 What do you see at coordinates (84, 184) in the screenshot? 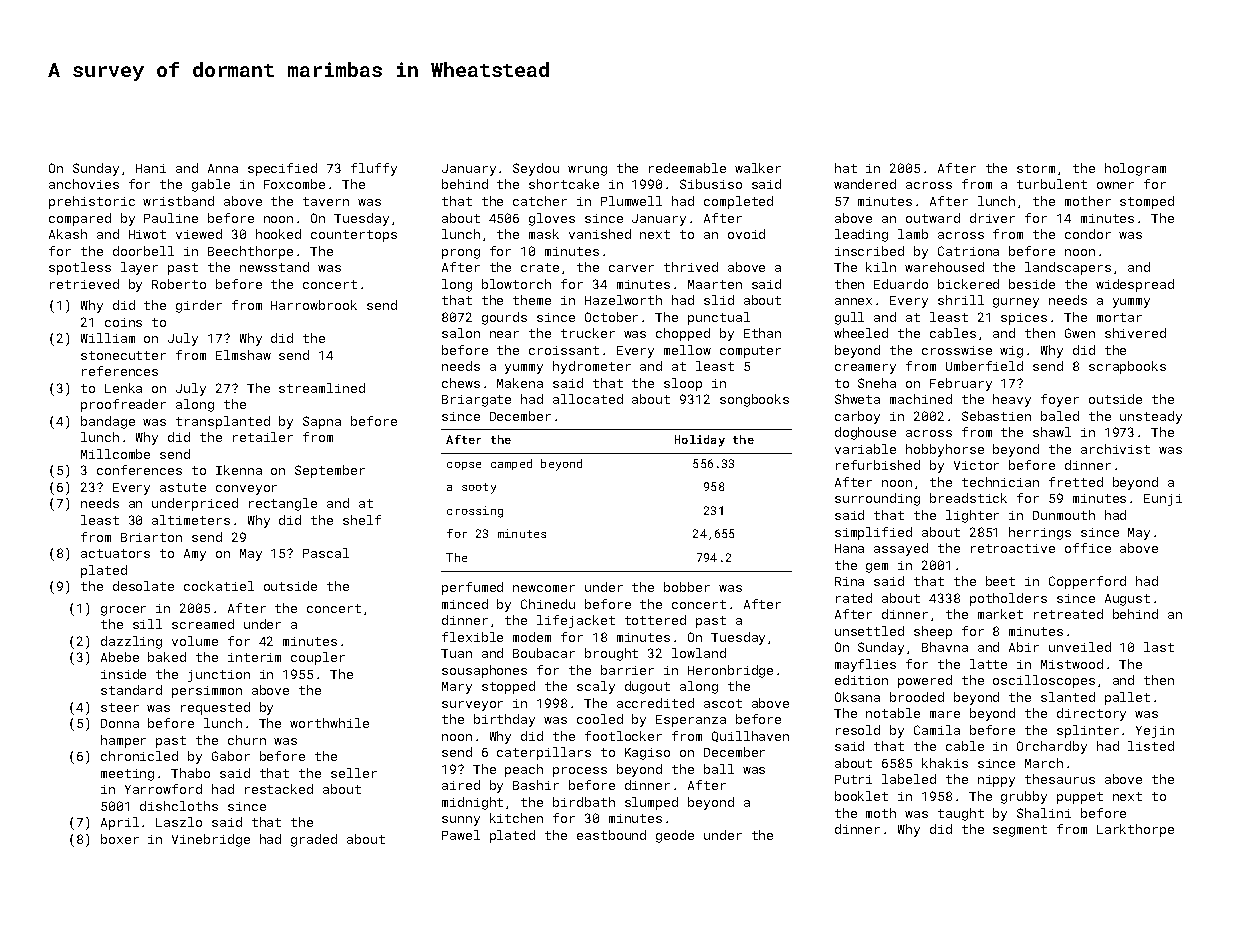
I see `anchovies` at bounding box center [84, 184].
